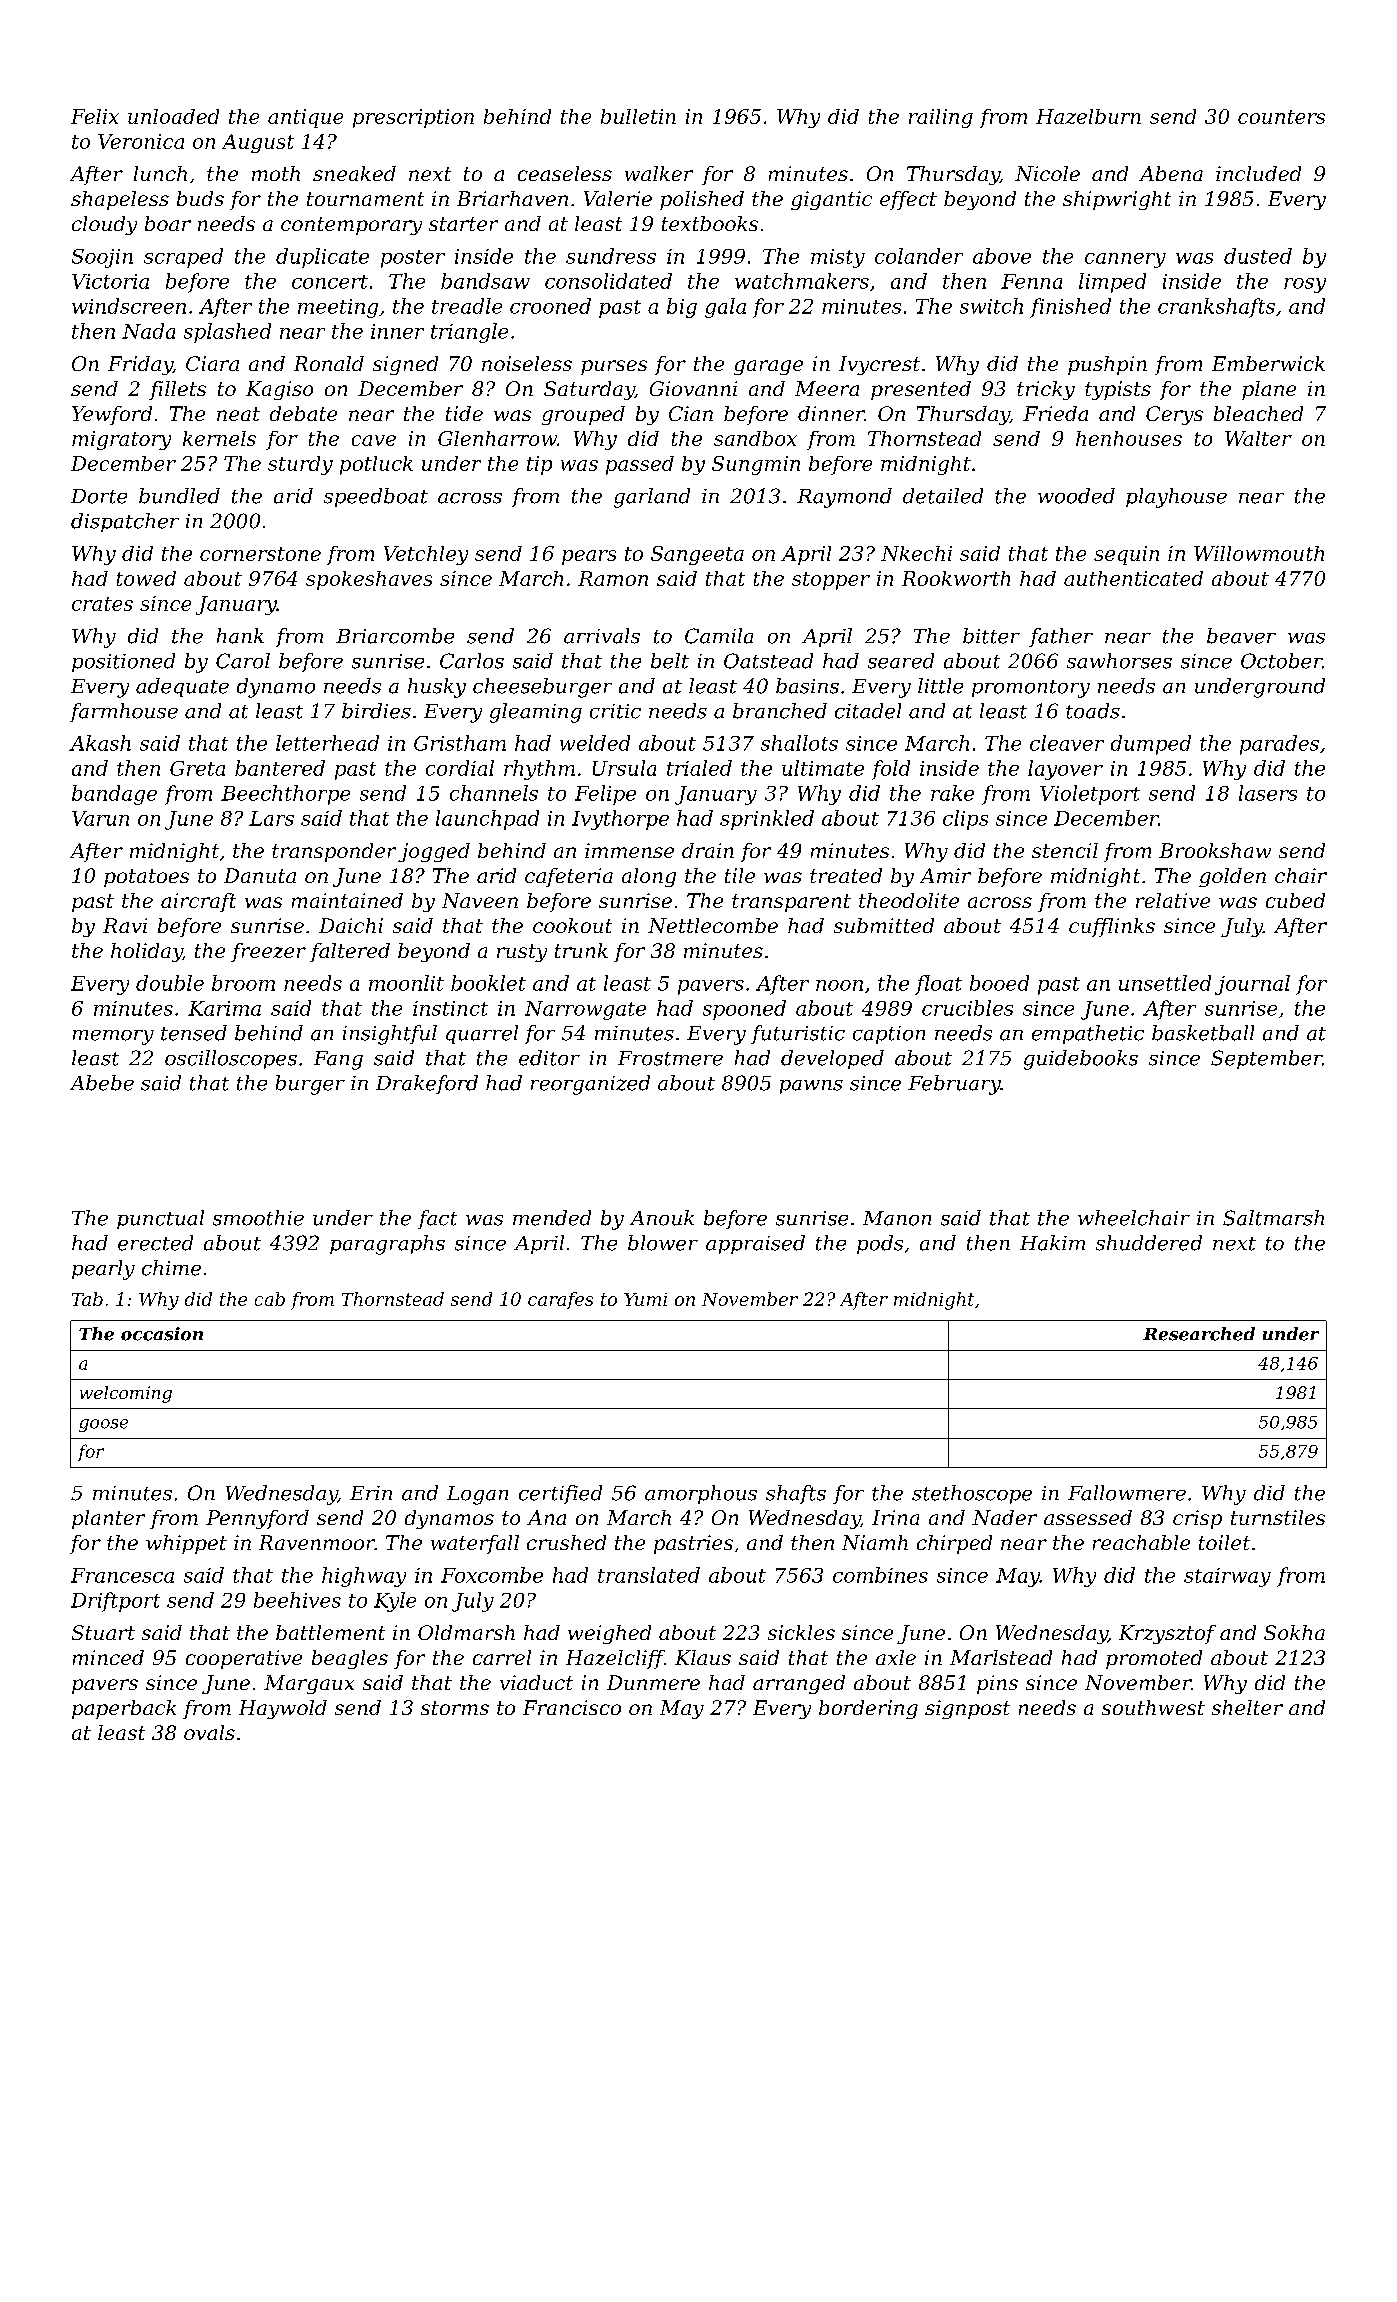 This screenshot has height=2302, width=1397. I want to click on Driftport, so click(115, 1602).
